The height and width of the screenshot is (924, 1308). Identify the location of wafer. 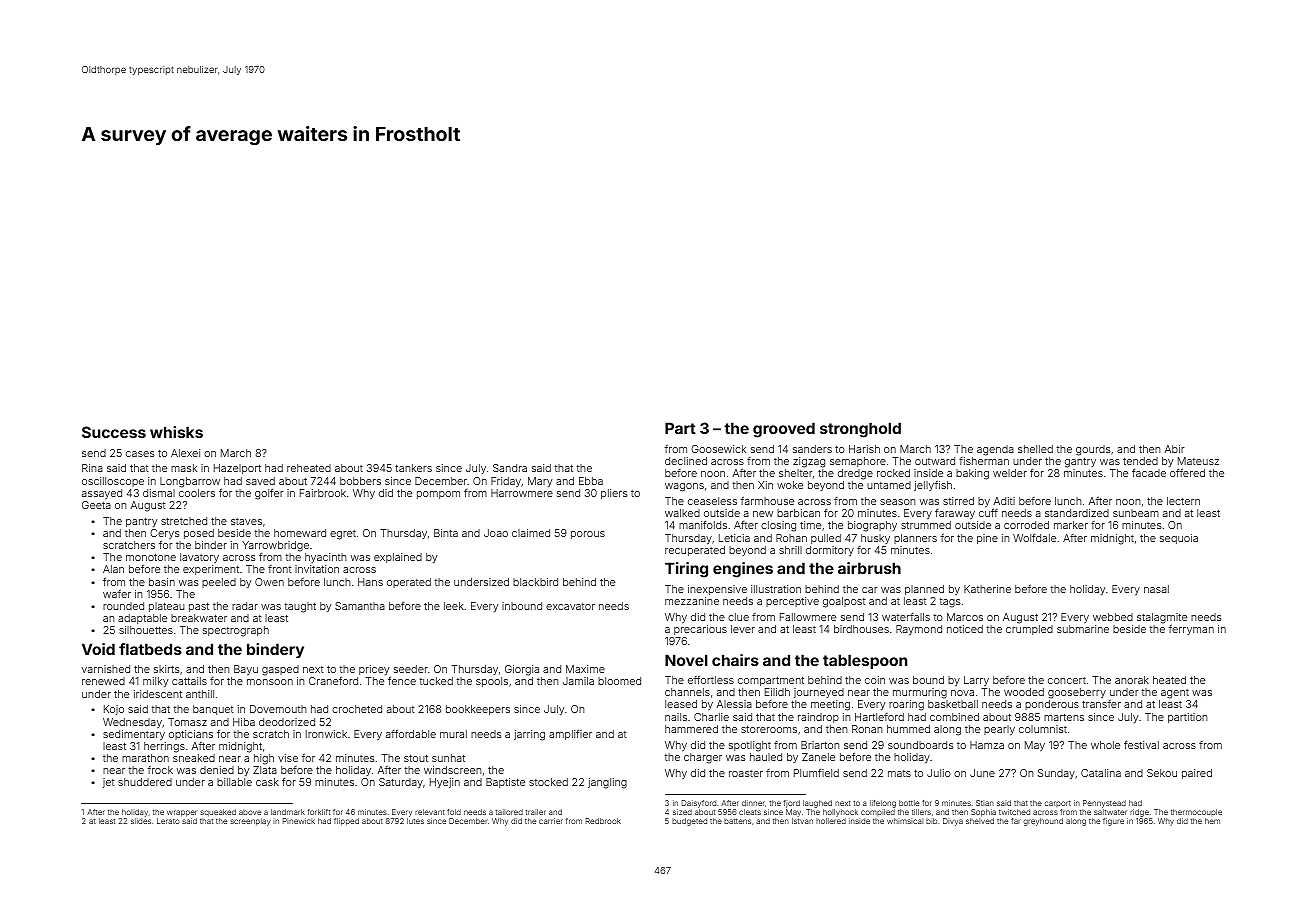
(117, 594).
